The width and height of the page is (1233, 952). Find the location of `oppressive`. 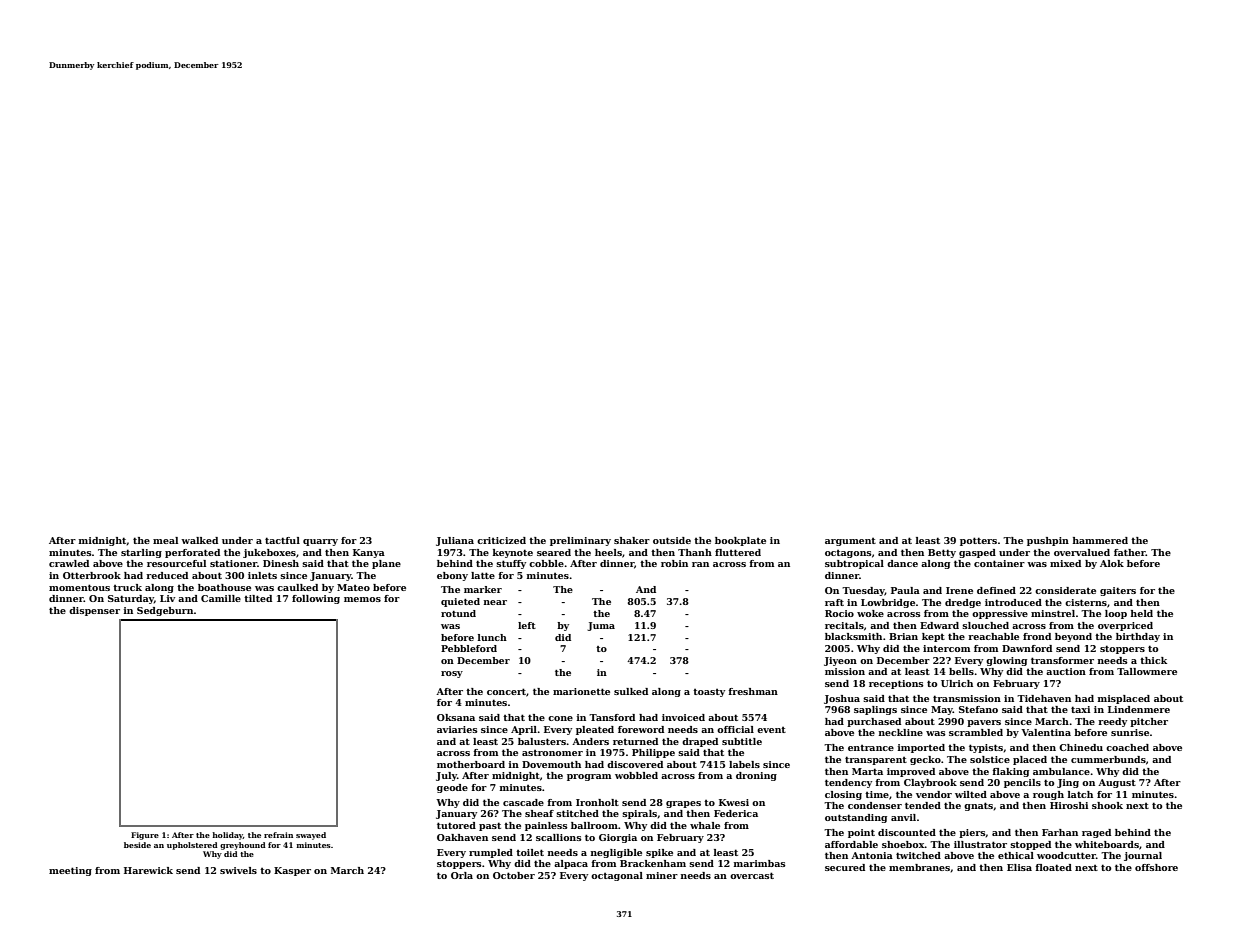

oppressive is located at coordinates (1000, 614).
